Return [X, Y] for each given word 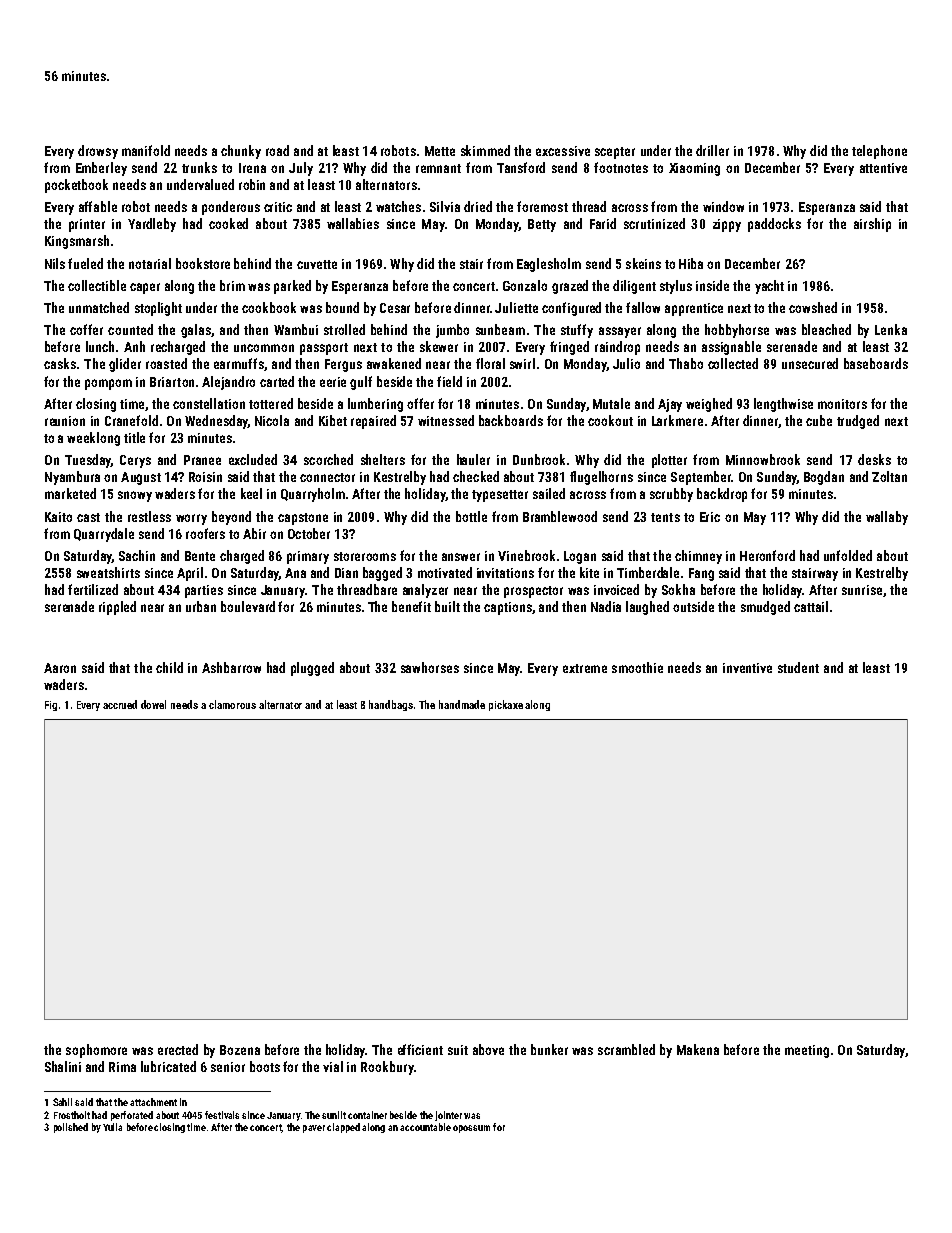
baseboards [876, 363]
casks [60, 363]
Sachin [137, 555]
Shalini [63, 1066]
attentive [883, 168]
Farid [603, 223]
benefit [411, 606]
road [277, 150]
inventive [747, 668]
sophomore [96, 1051]
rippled [117, 608]
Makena [698, 1049]
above [488, 1049]
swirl [522, 363]
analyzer [425, 591]
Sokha [678, 589]
